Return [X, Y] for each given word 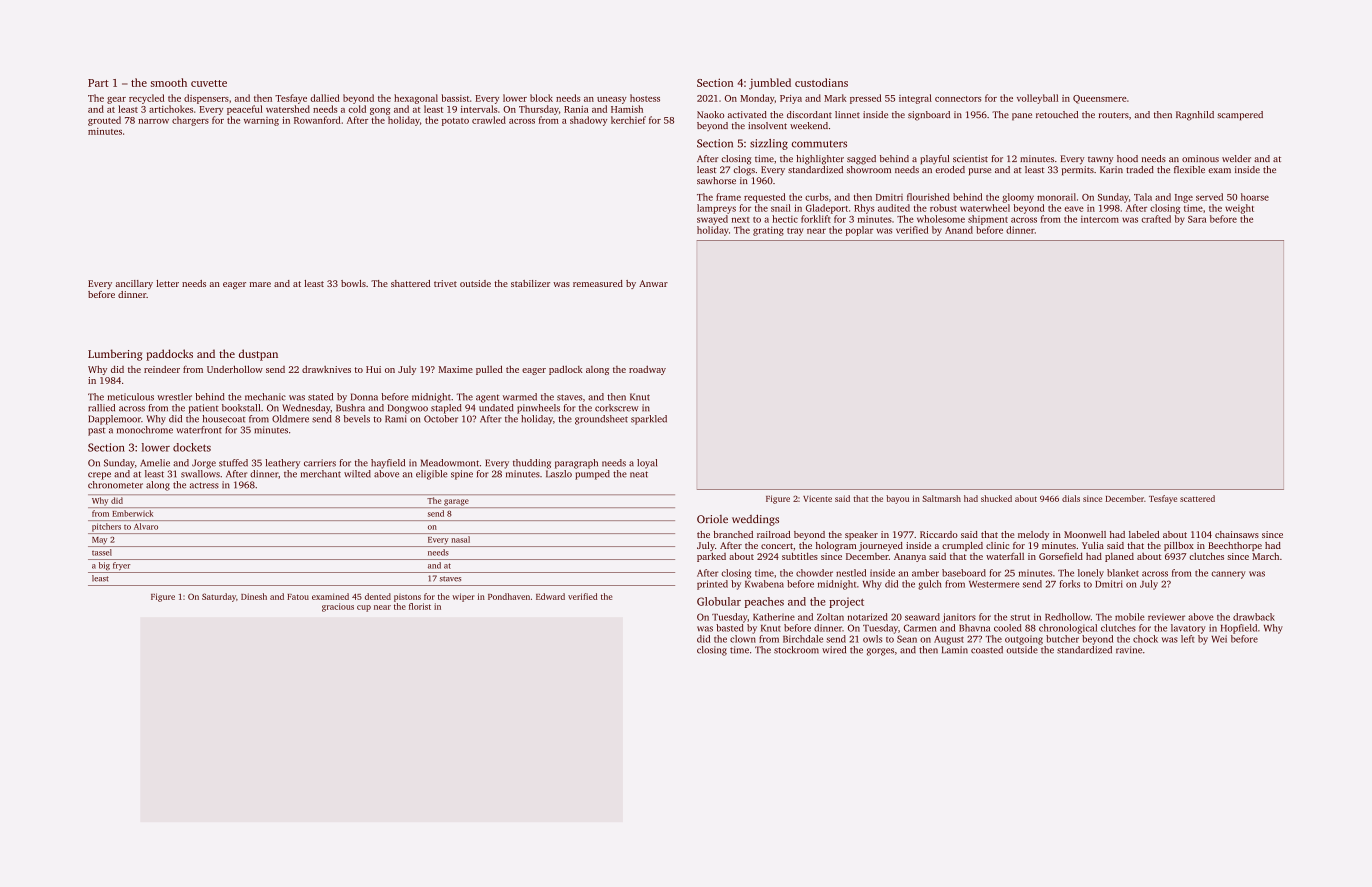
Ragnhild [1195, 116]
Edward [550, 596]
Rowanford [317, 120]
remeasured [598, 283]
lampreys [716, 209]
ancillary [134, 284]
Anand [959, 230]
